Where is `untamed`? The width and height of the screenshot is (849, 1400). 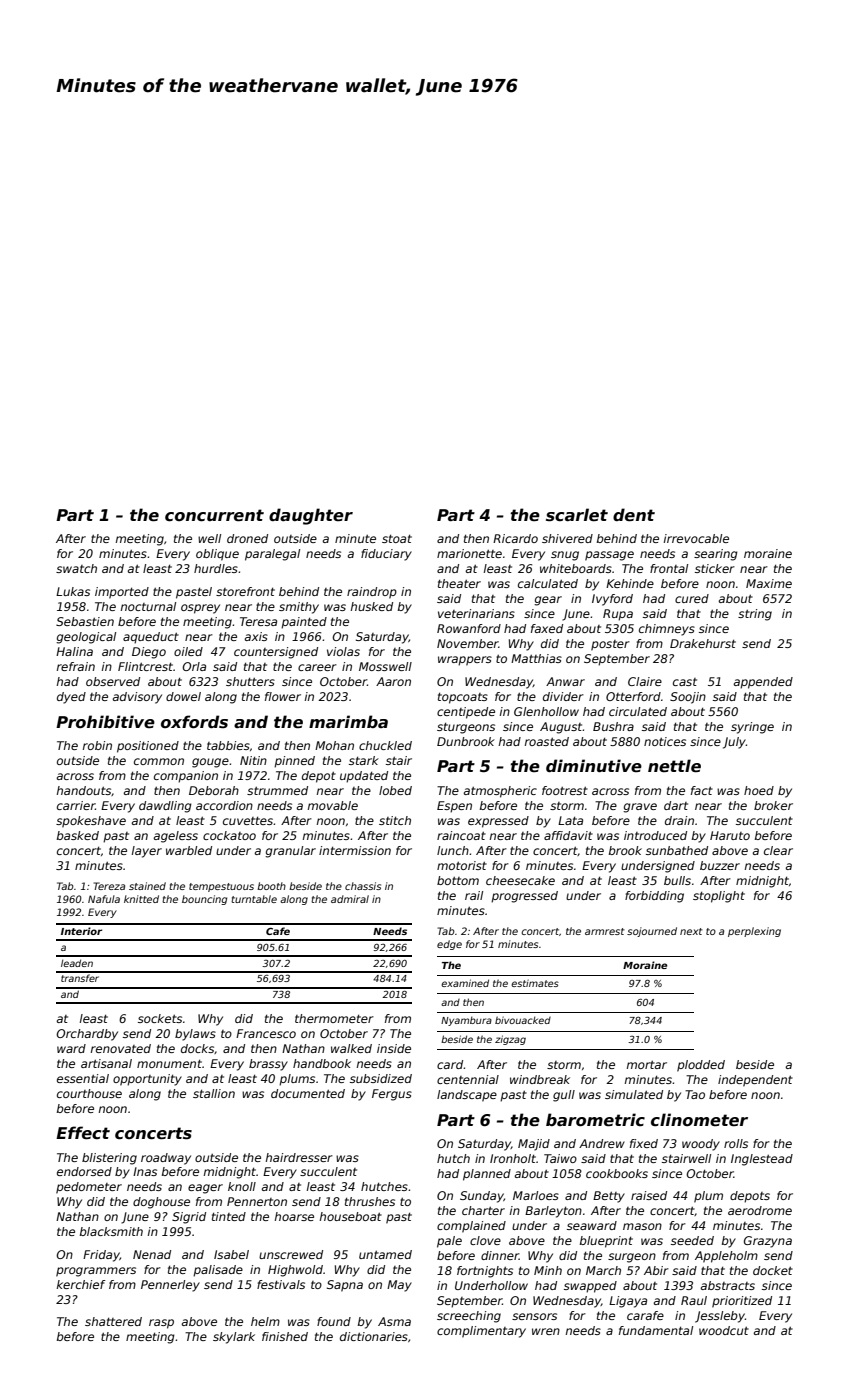
untamed is located at coordinates (385, 1254).
